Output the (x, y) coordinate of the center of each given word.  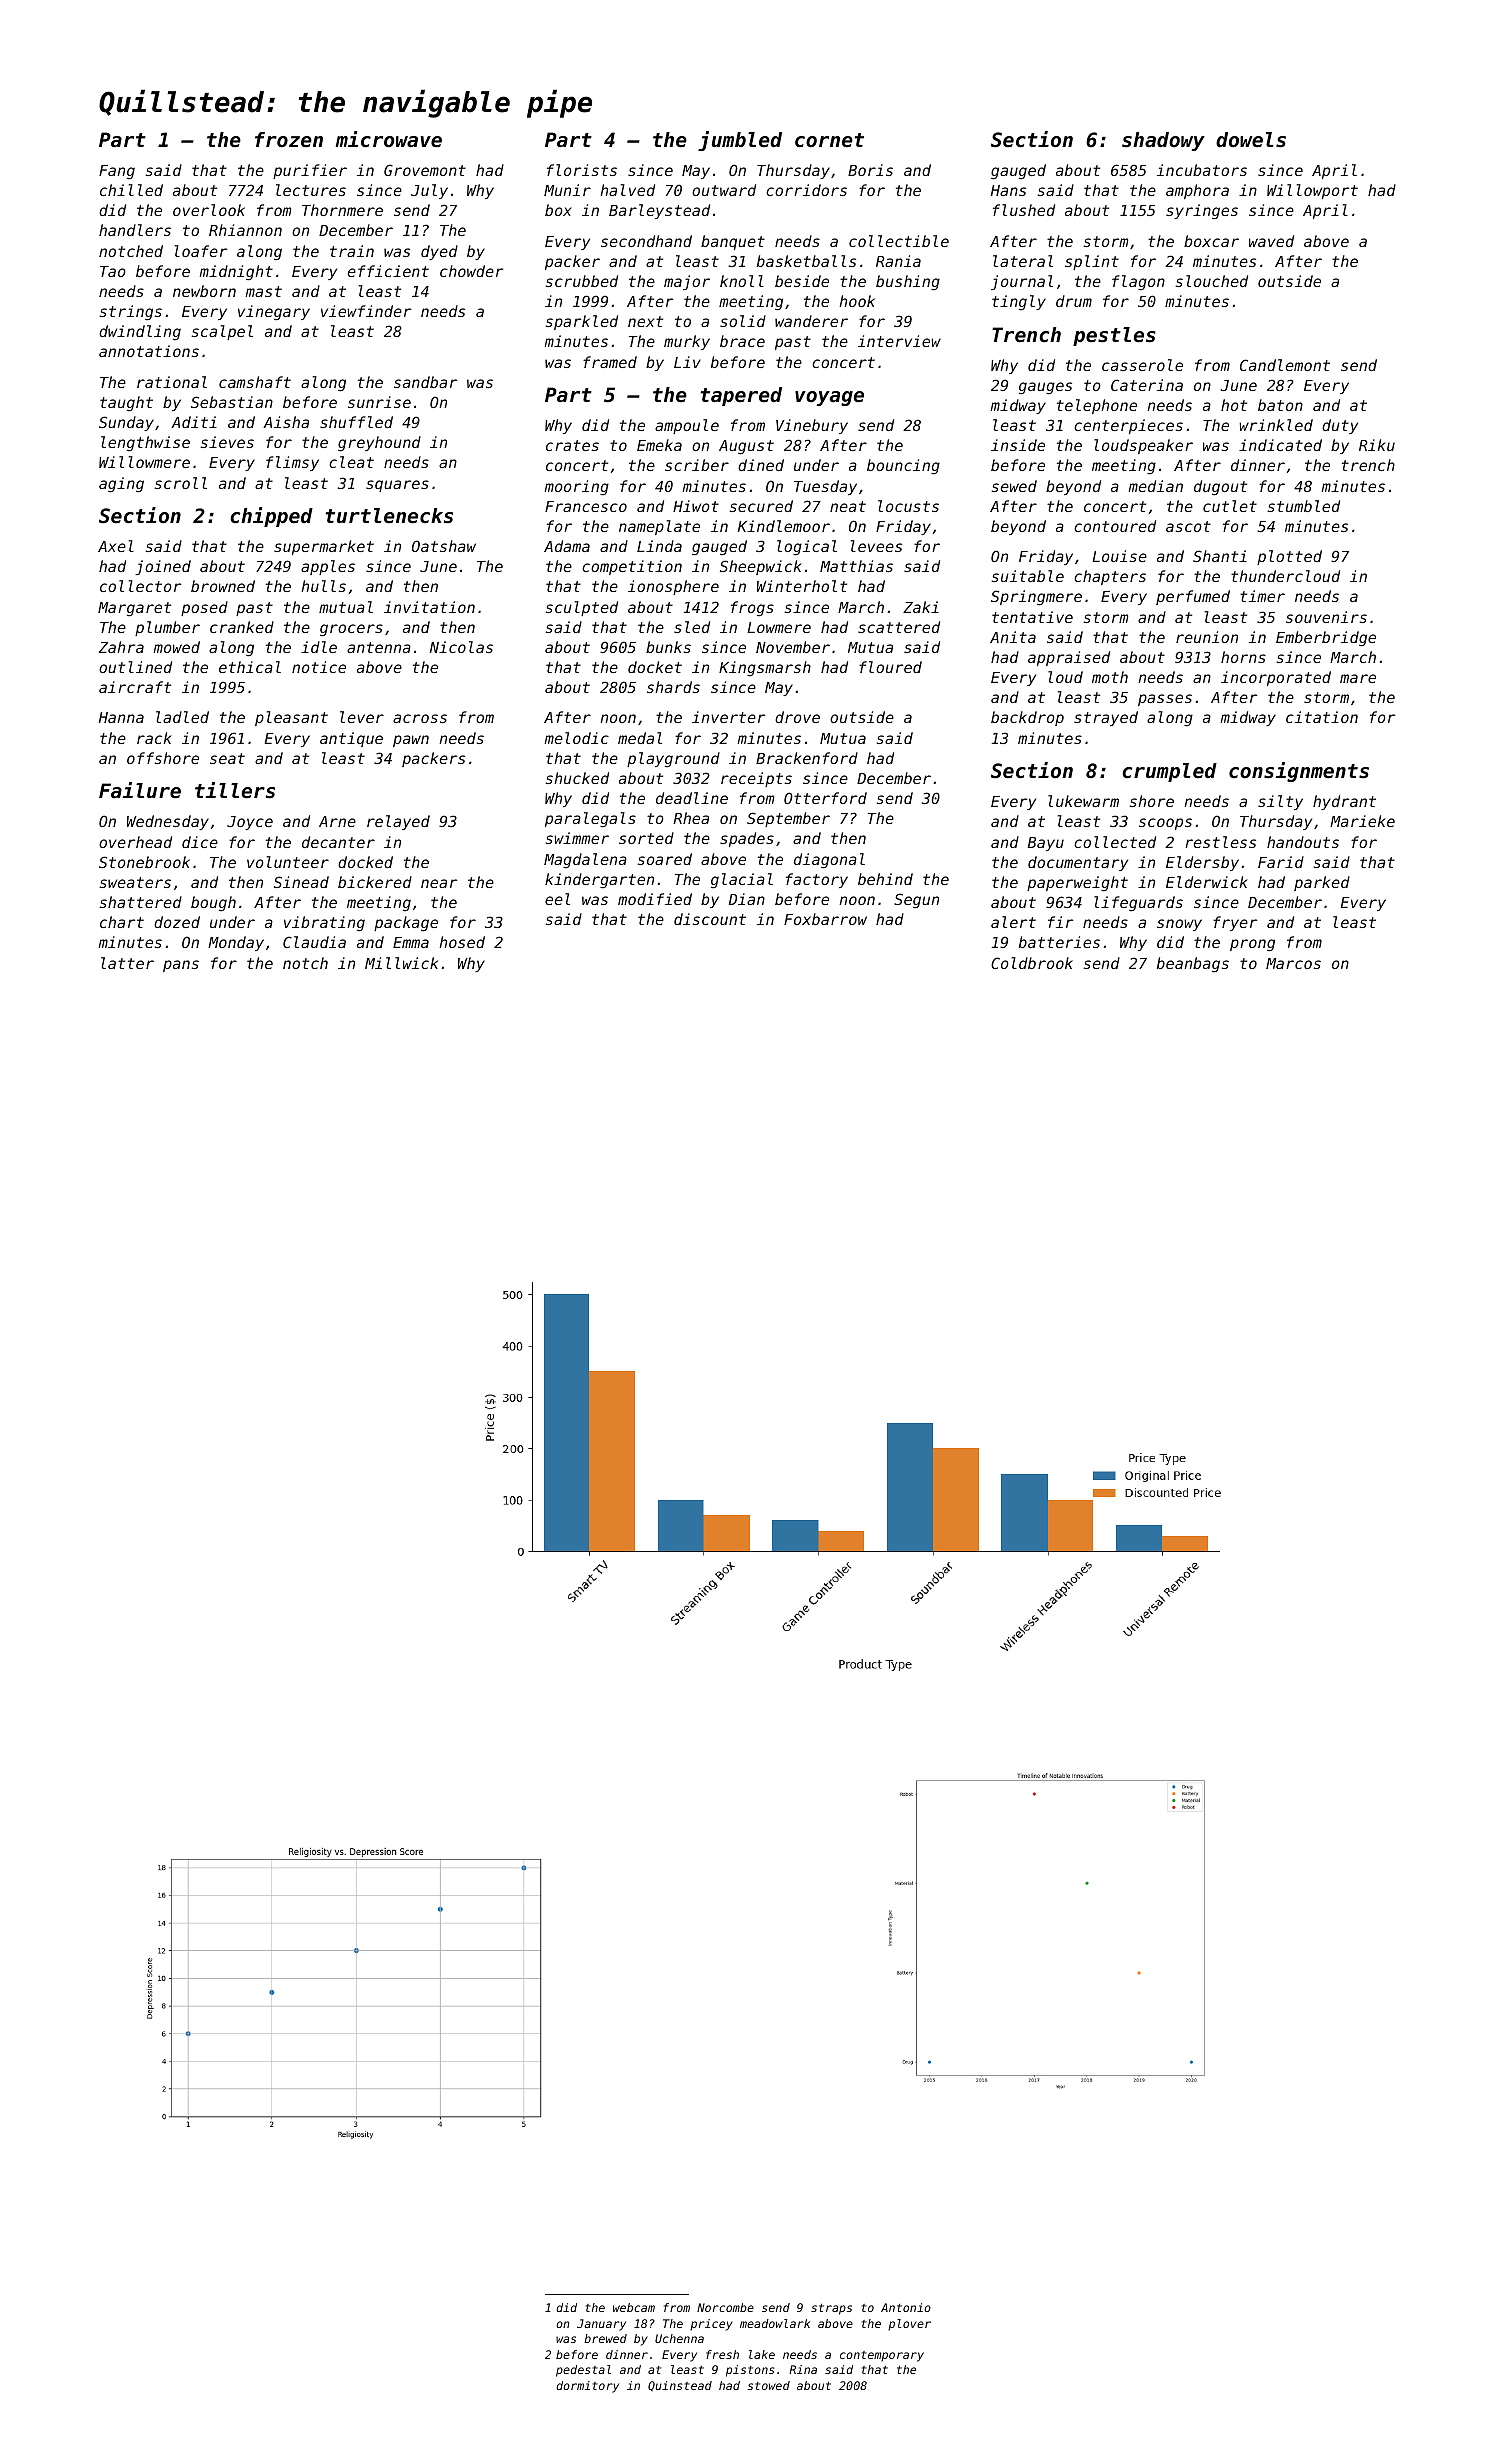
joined (163, 567)
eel (557, 899)
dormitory (587, 2387)
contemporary (882, 2356)
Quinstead (680, 2386)
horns (1243, 657)
